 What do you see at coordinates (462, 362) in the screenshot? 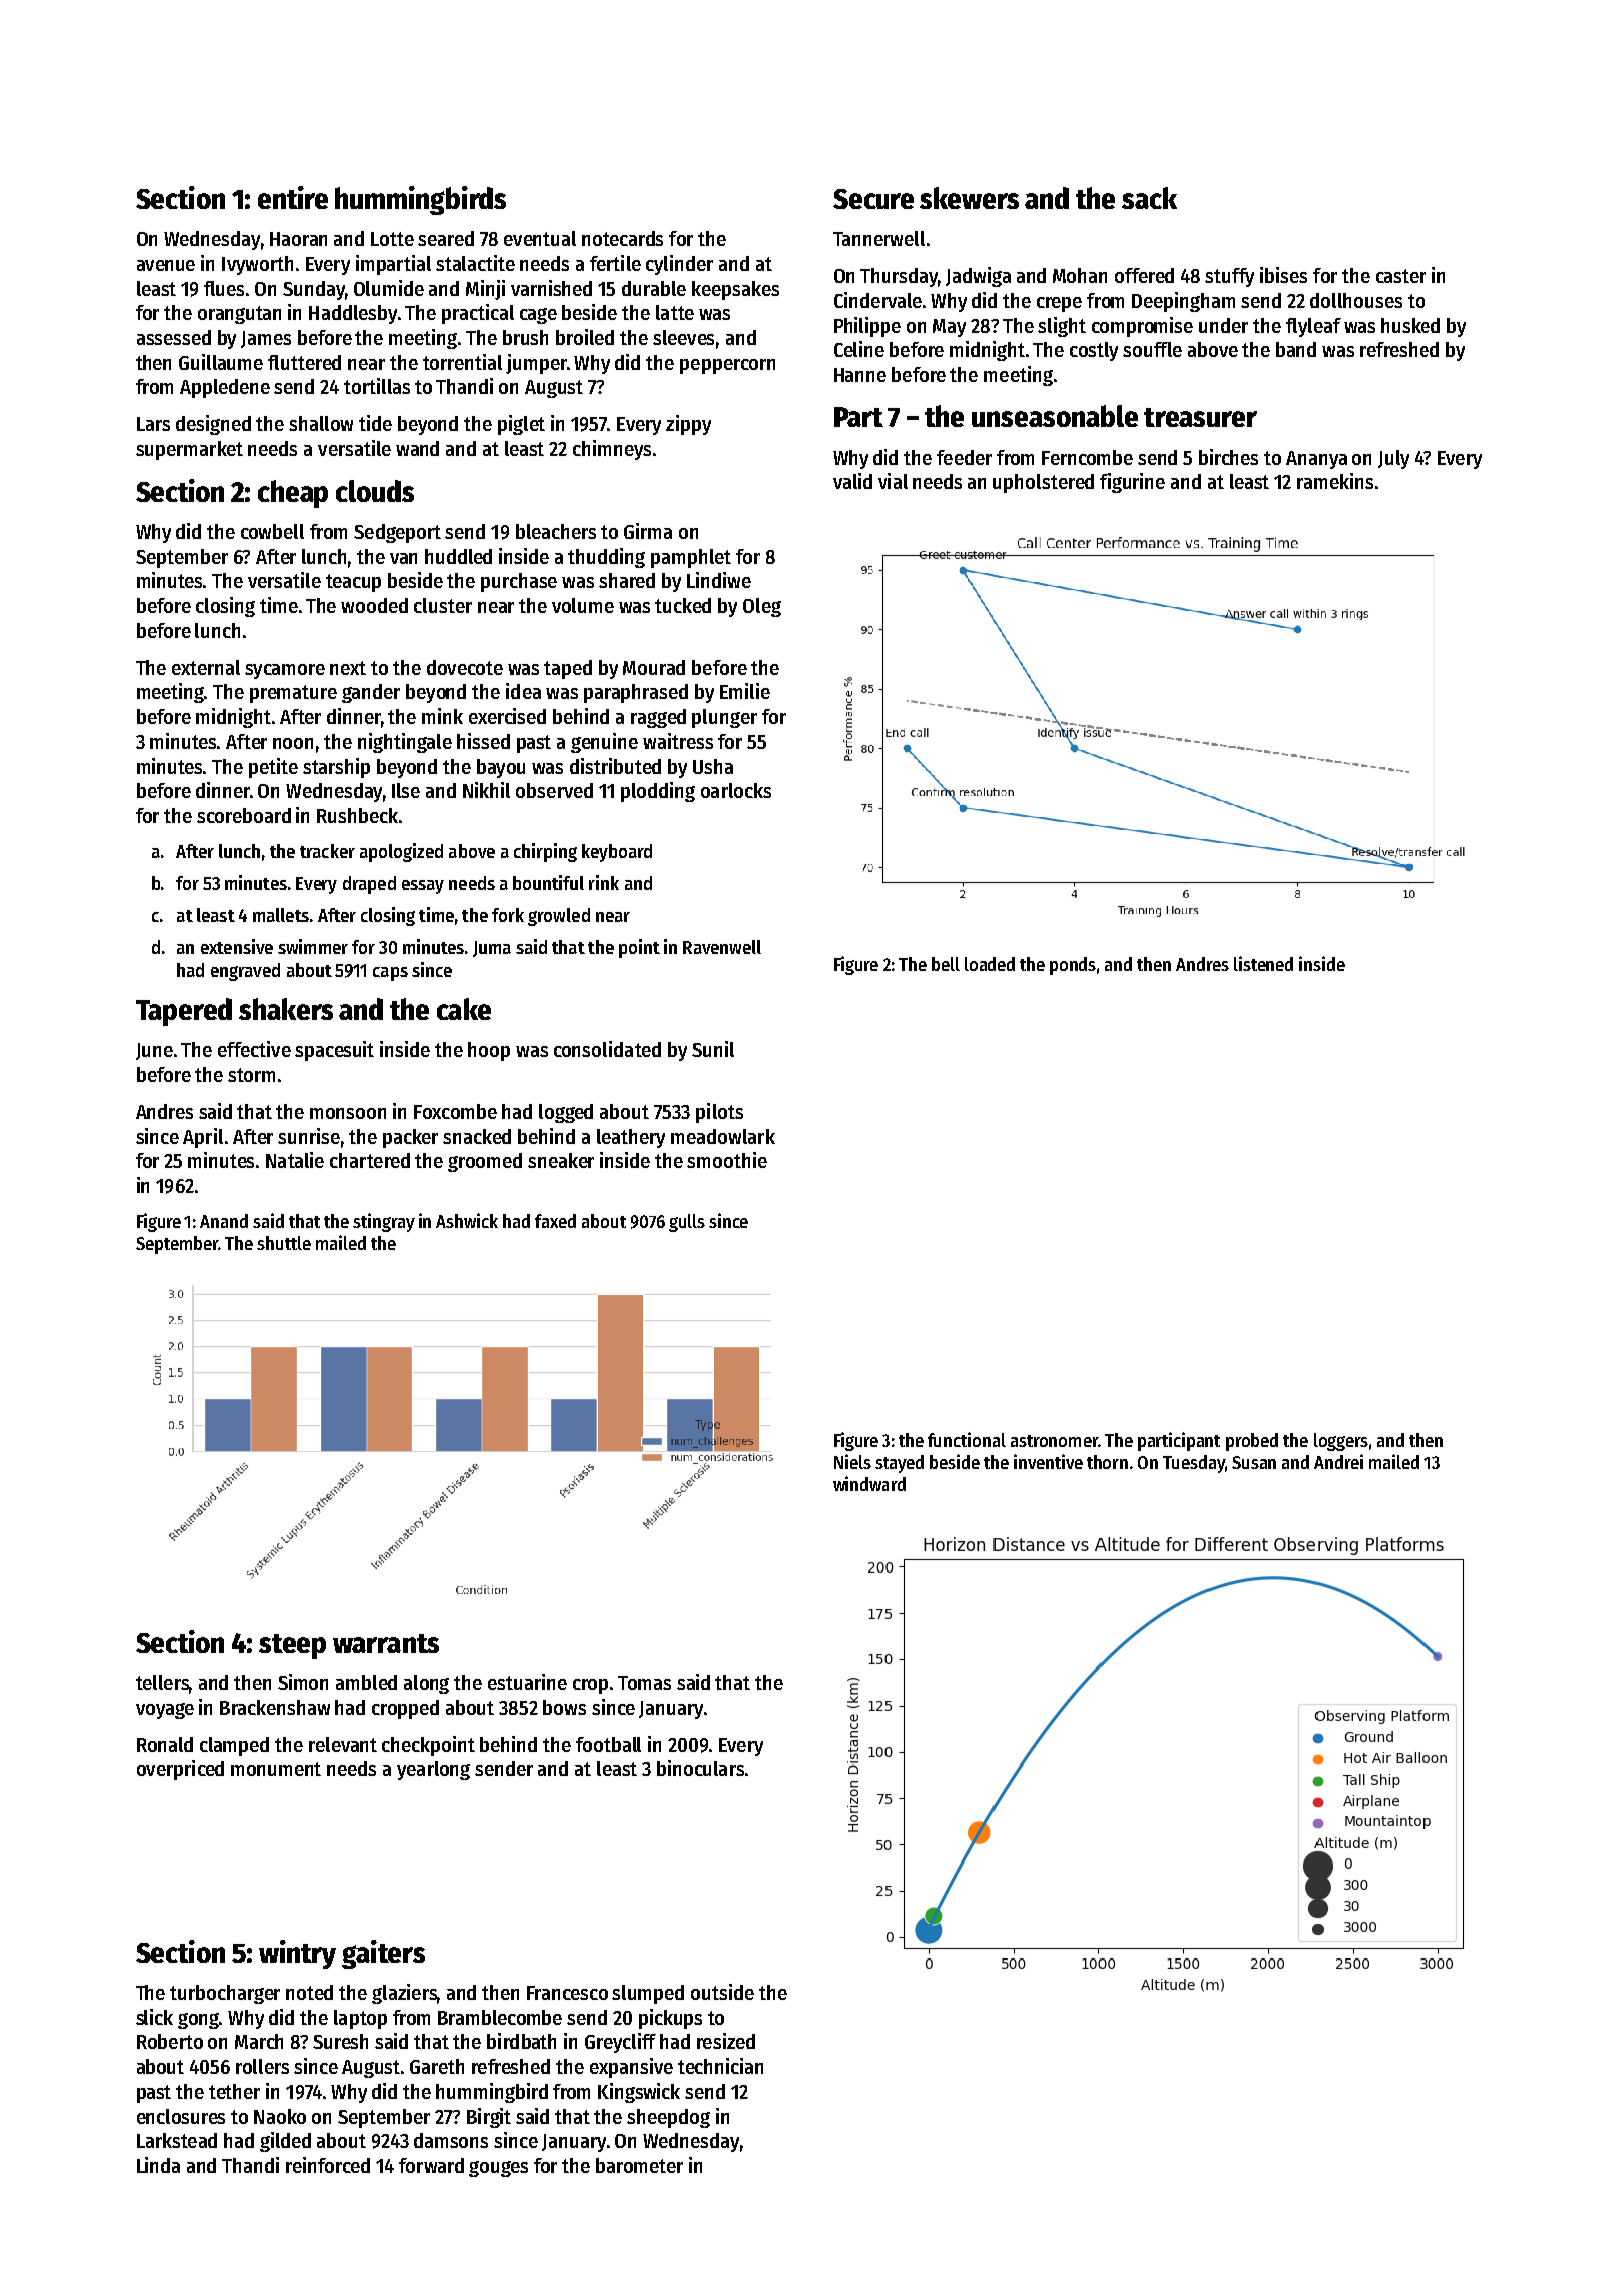
I see `torrential` at bounding box center [462, 362].
